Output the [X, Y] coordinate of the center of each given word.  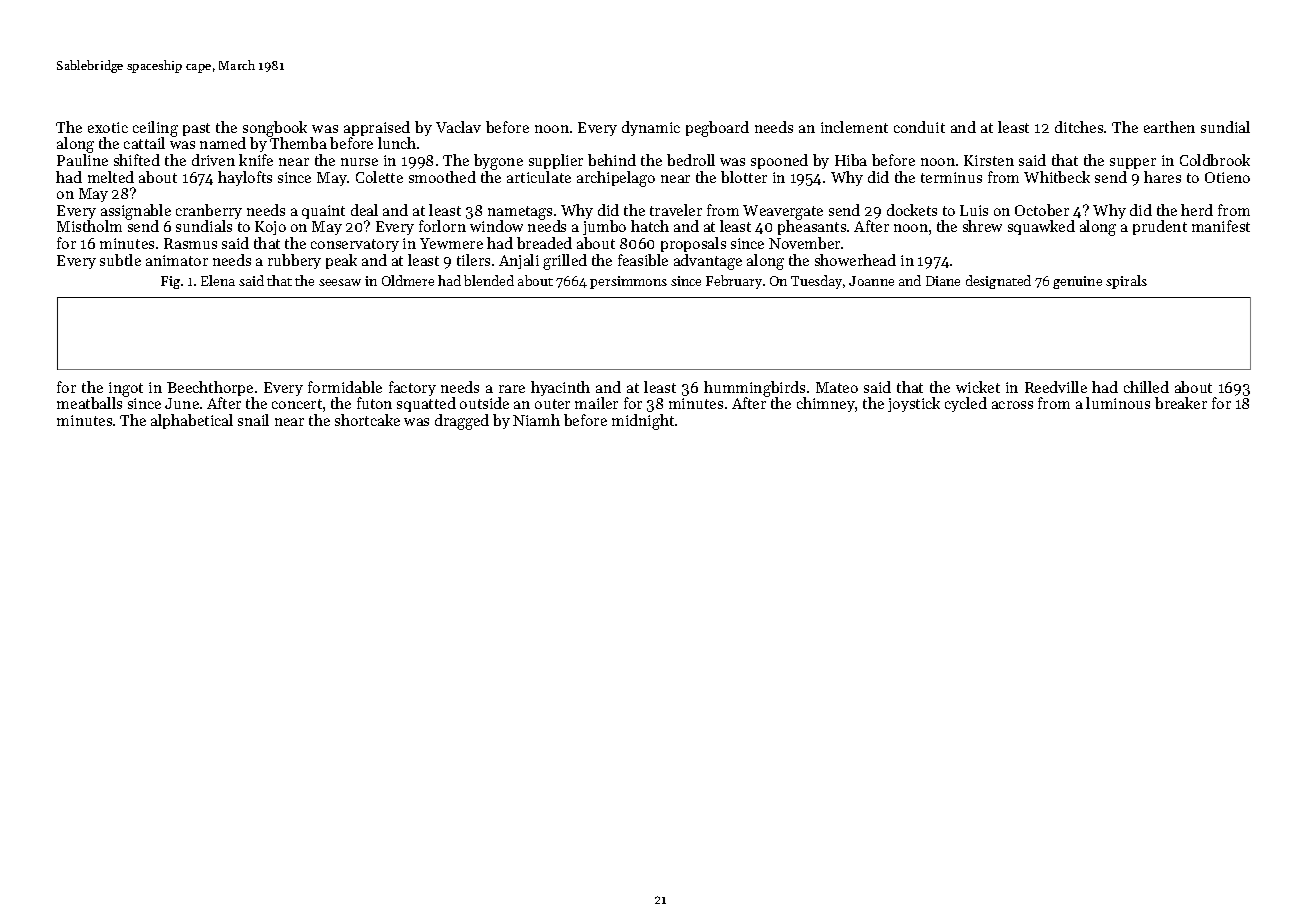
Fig [170, 282]
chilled [1146, 387]
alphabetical [192, 421]
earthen [1169, 127]
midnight [643, 422]
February [734, 282]
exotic [108, 127]
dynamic [651, 128]
